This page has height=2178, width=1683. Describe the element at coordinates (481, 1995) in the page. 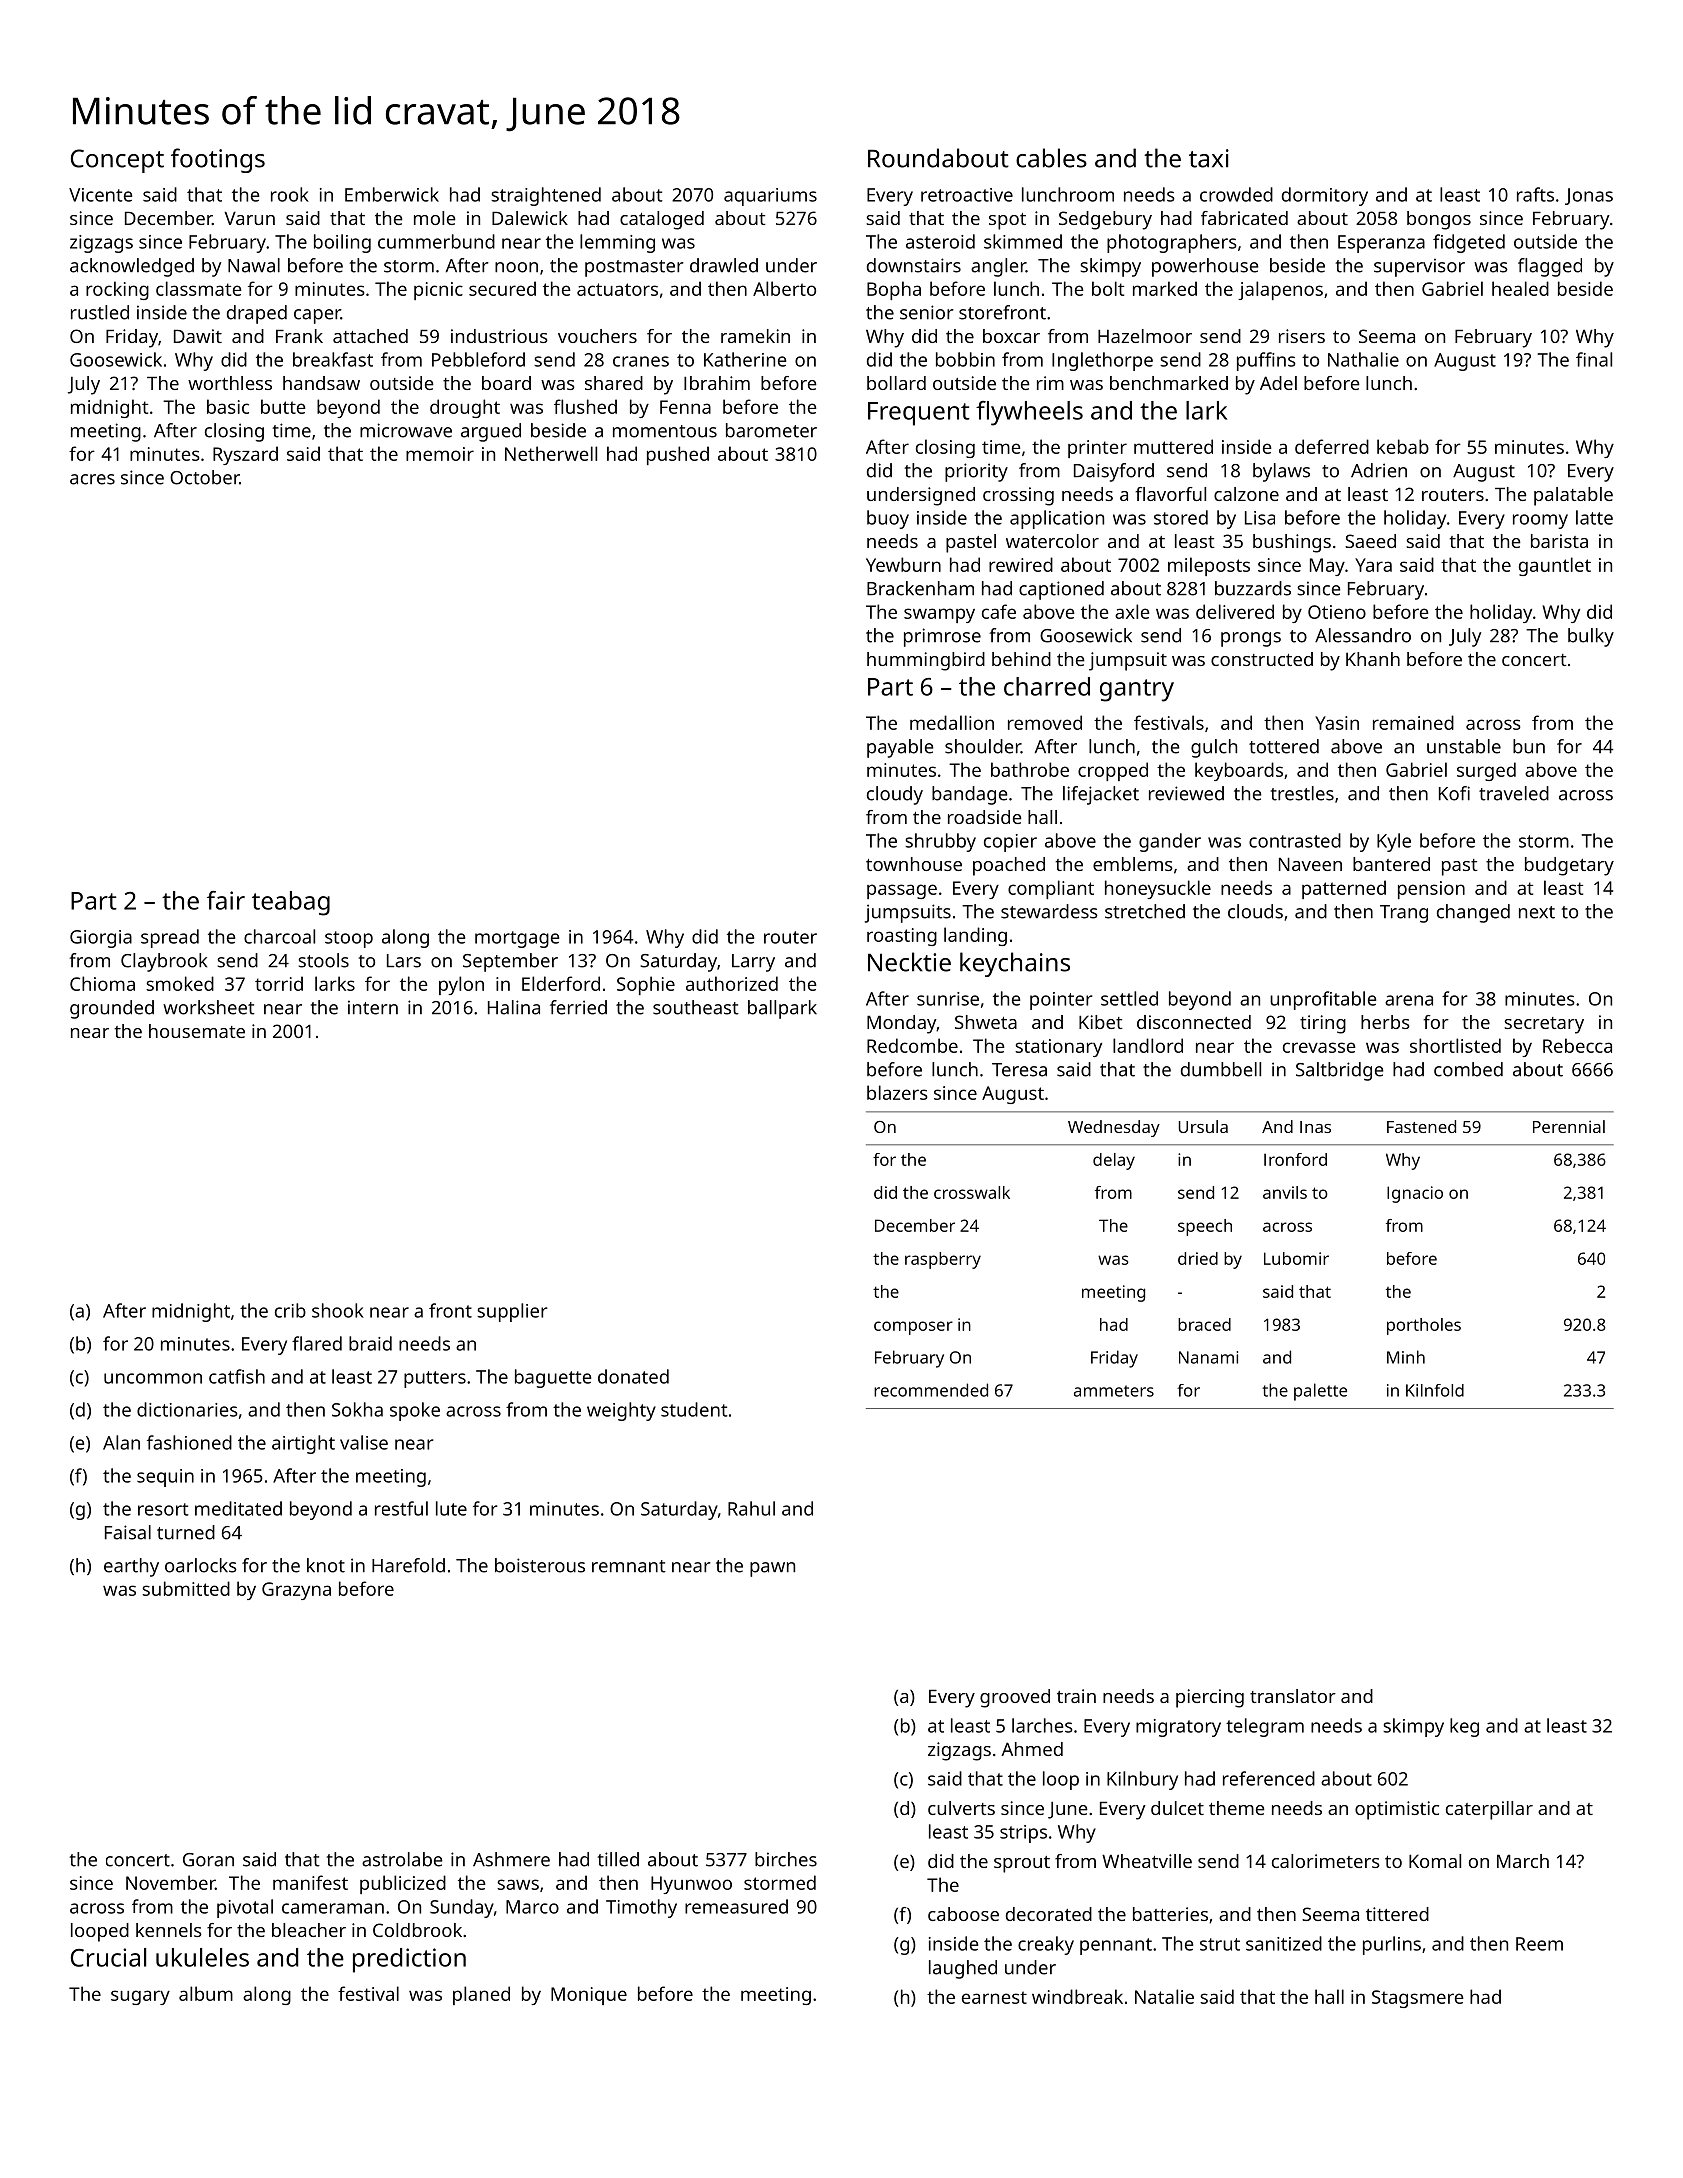

I see `planed` at that location.
